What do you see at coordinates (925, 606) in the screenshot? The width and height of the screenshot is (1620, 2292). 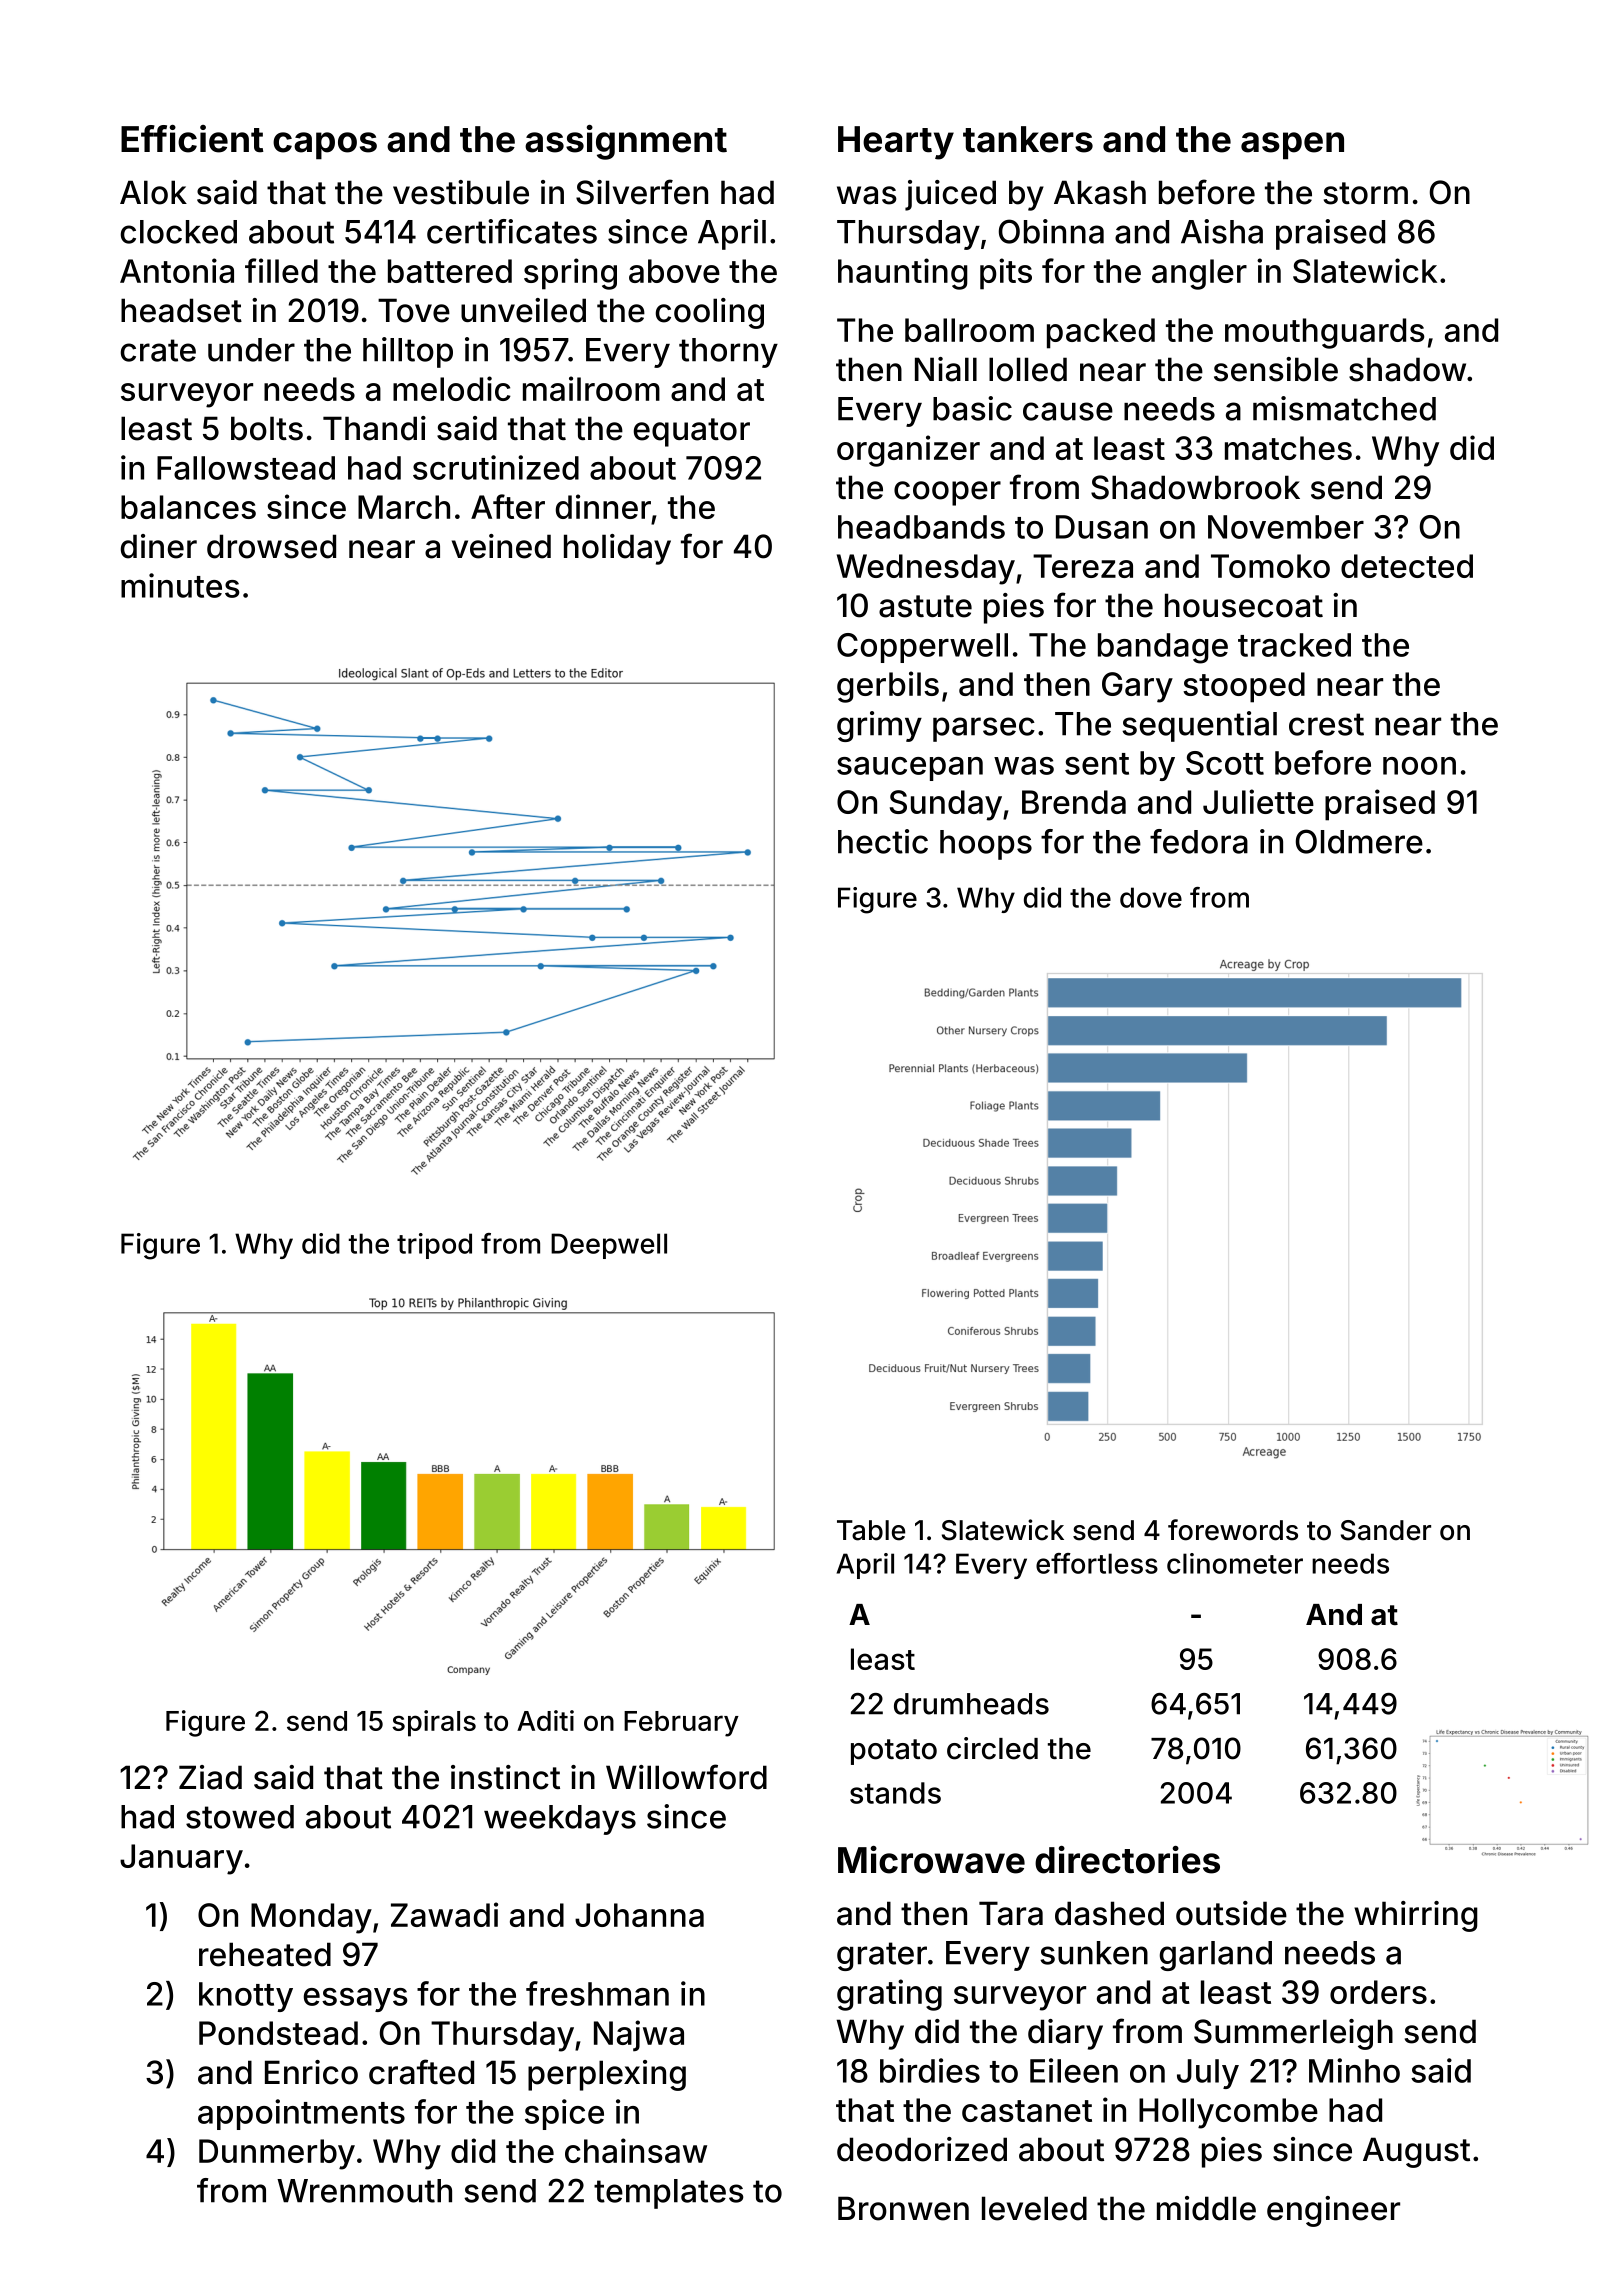 I see `astute` at bounding box center [925, 606].
